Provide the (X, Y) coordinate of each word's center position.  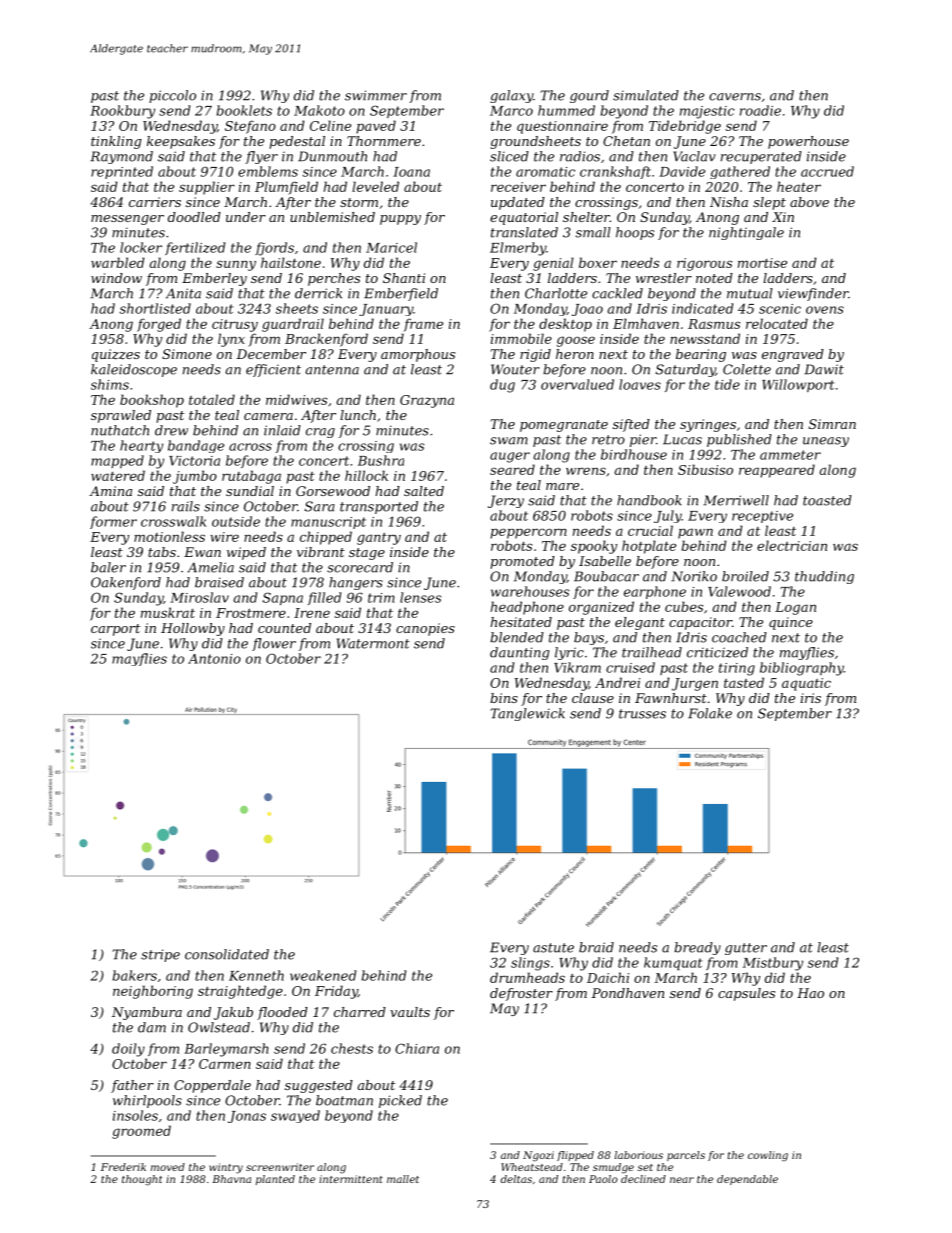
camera (268, 416)
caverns (735, 97)
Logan (795, 608)
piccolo (172, 96)
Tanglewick (527, 714)
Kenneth (256, 975)
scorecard (360, 567)
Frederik (123, 1167)
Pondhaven (627, 993)
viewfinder (813, 294)
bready (697, 948)
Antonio (214, 659)
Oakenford (126, 583)
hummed (566, 110)
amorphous (418, 355)
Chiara (417, 1048)
